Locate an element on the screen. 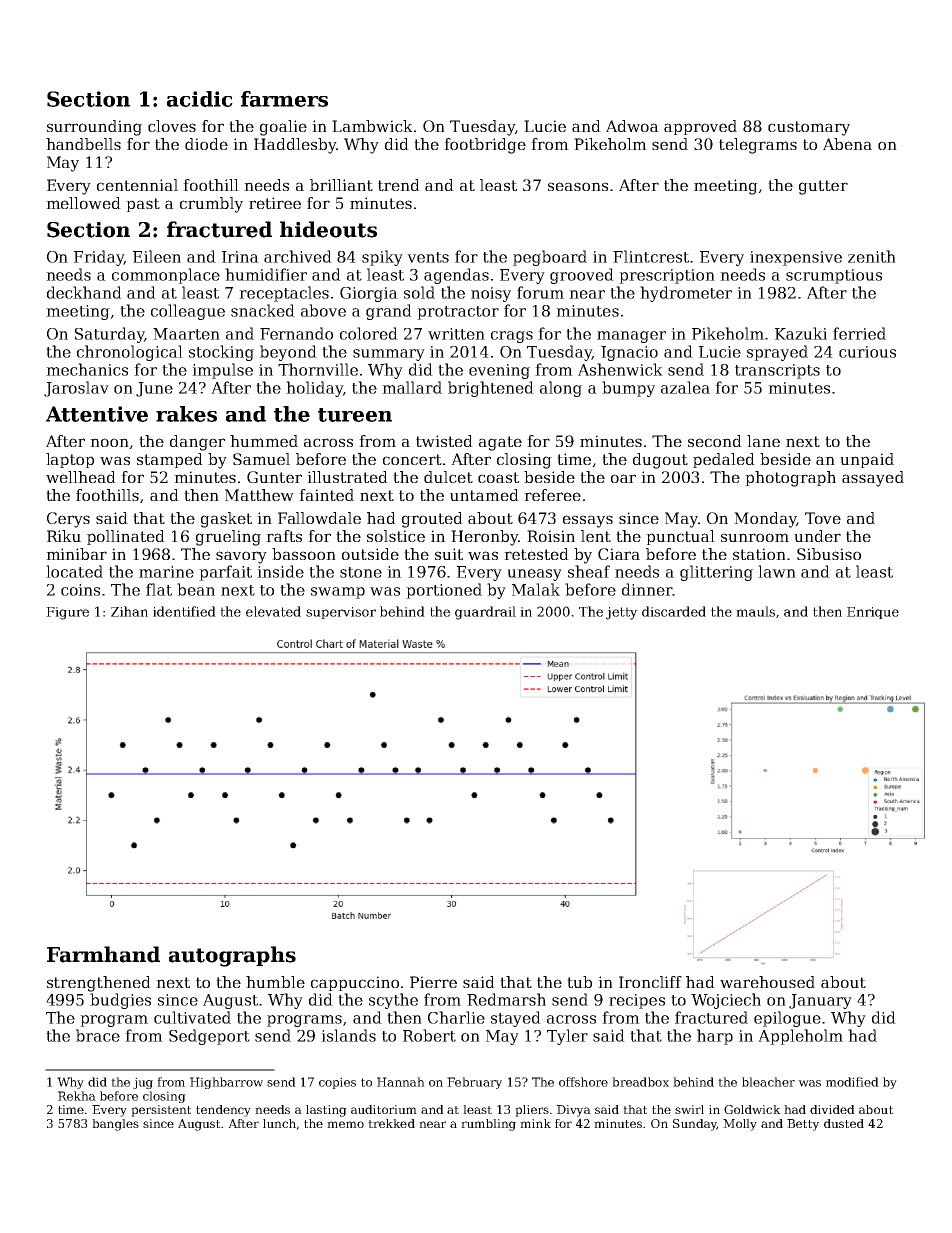 The image size is (952, 1233). Jaroslav is located at coordinates (76, 389).
